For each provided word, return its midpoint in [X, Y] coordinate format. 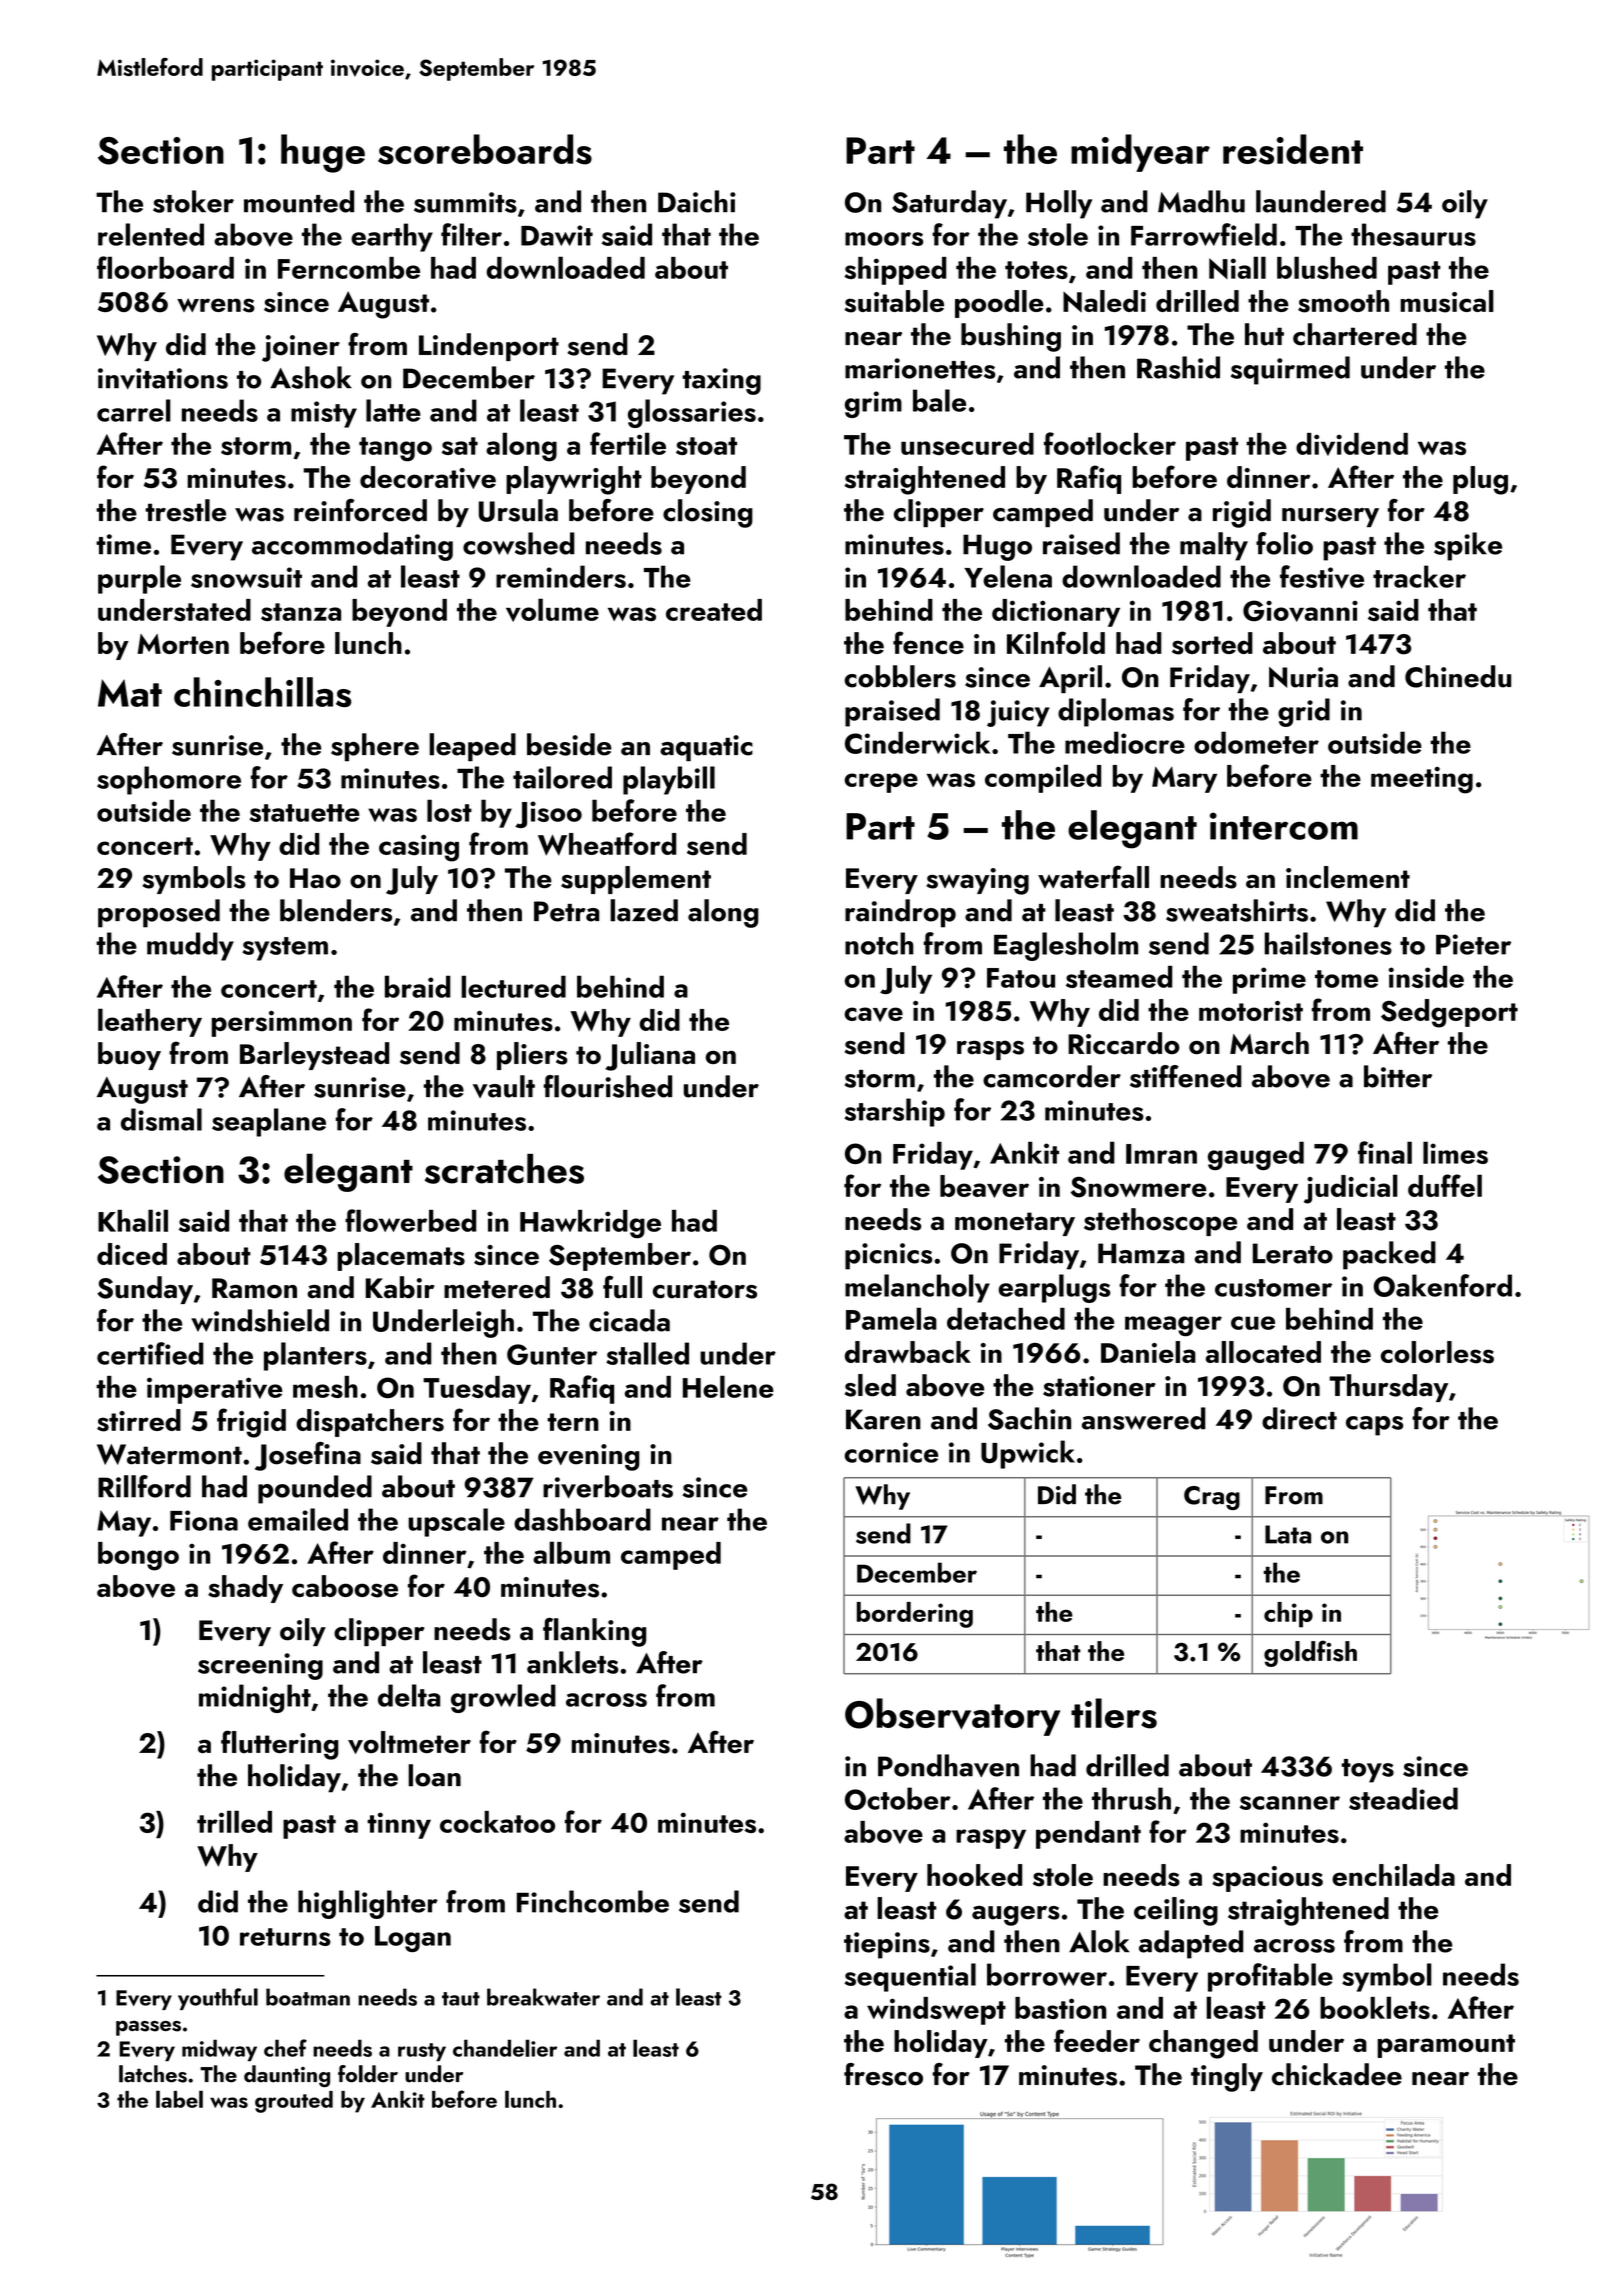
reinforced [360, 510]
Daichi [697, 201]
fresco [883, 2074]
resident [1293, 149]
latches [153, 2074]
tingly [1227, 2077]
